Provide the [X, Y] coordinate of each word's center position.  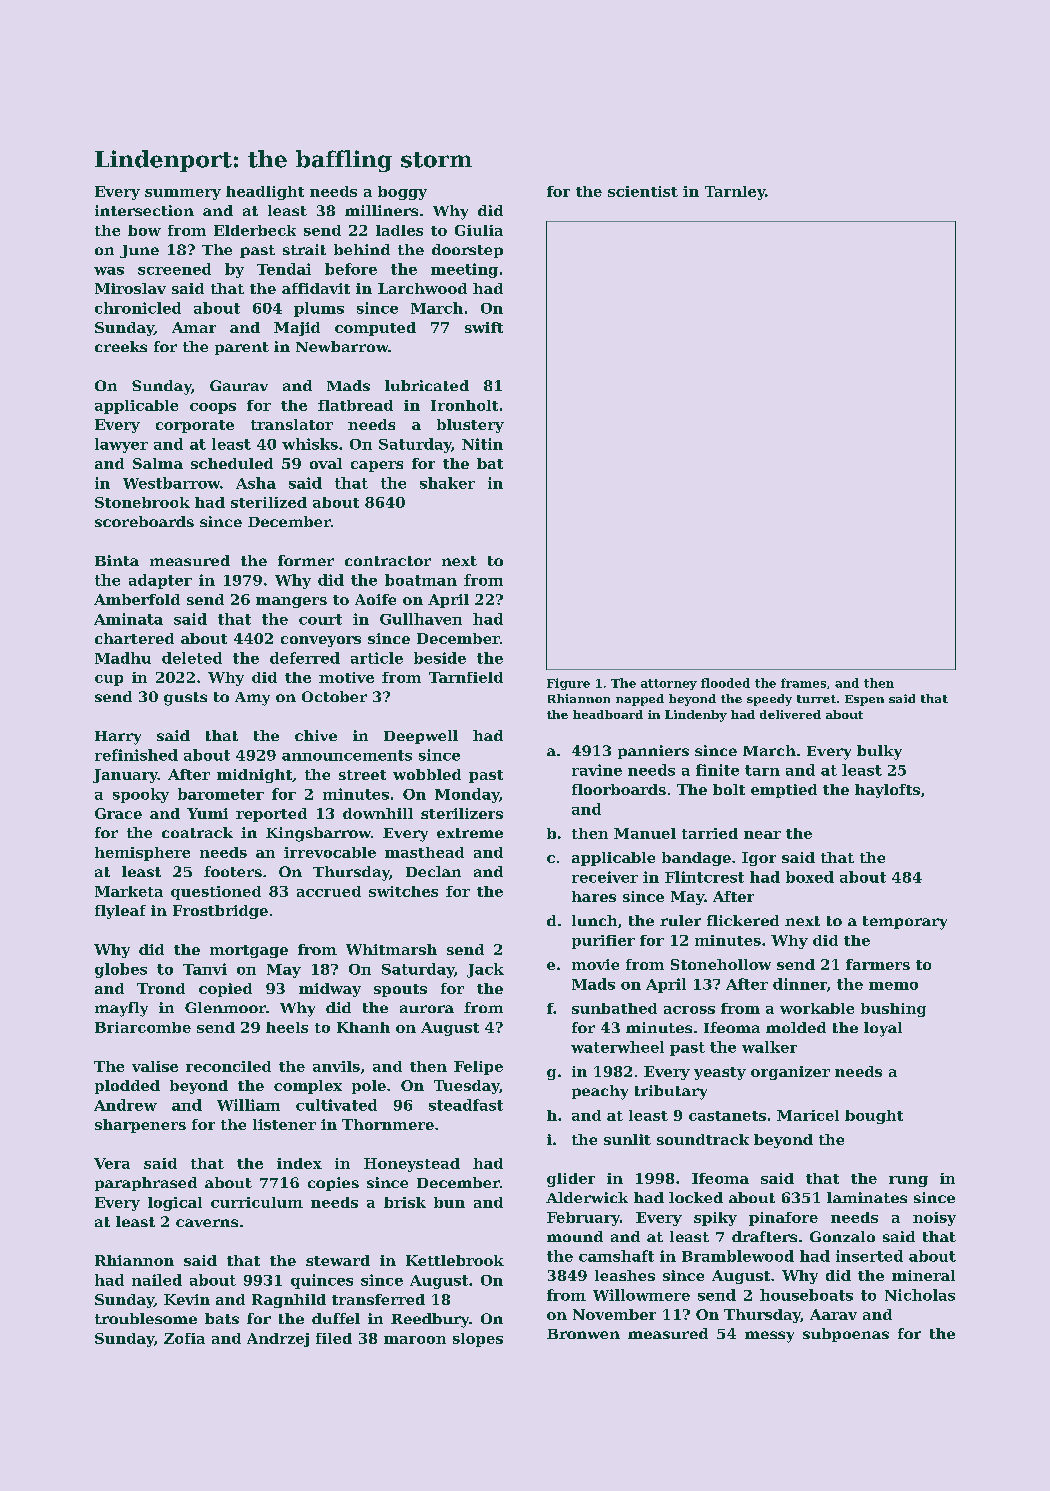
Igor [759, 859]
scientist [643, 191]
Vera [112, 1163]
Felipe [478, 1068]
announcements [347, 755]
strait [304, 249]
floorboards [619, 789]
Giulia [479, 230]
